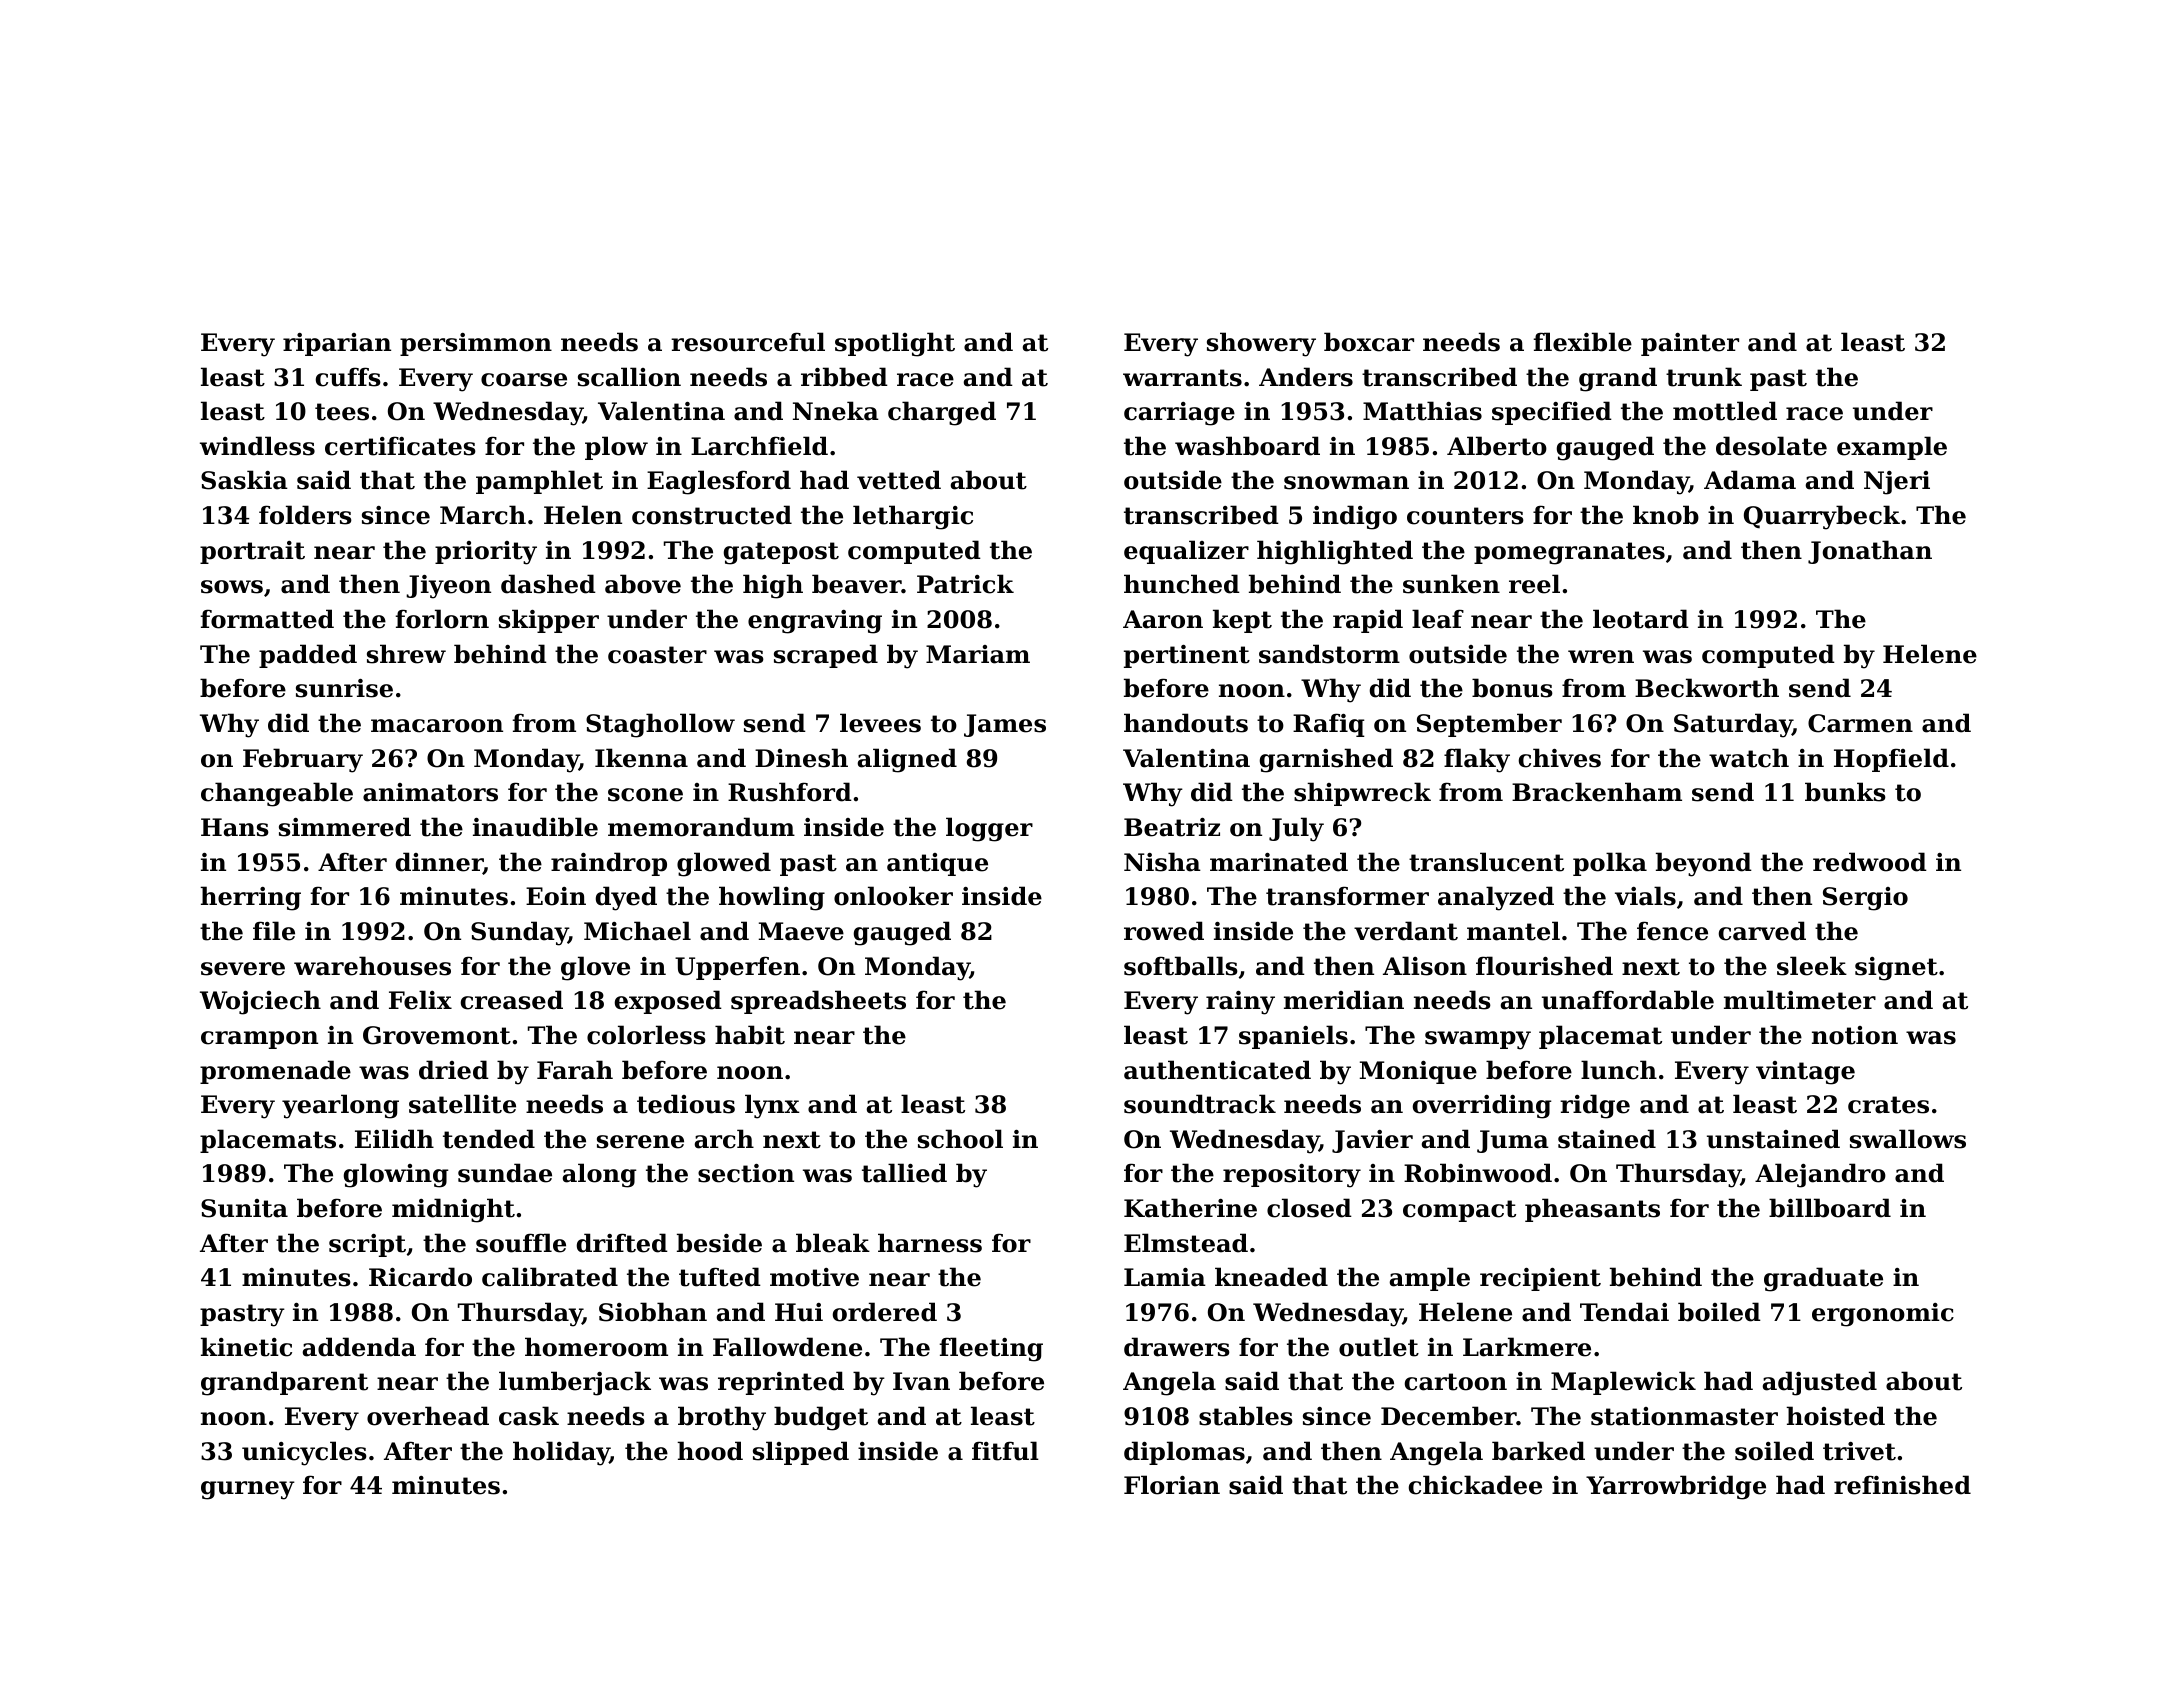  Describe the element at coordinates (833, 1243) in the screenshot. I see `bleak` at that location.
